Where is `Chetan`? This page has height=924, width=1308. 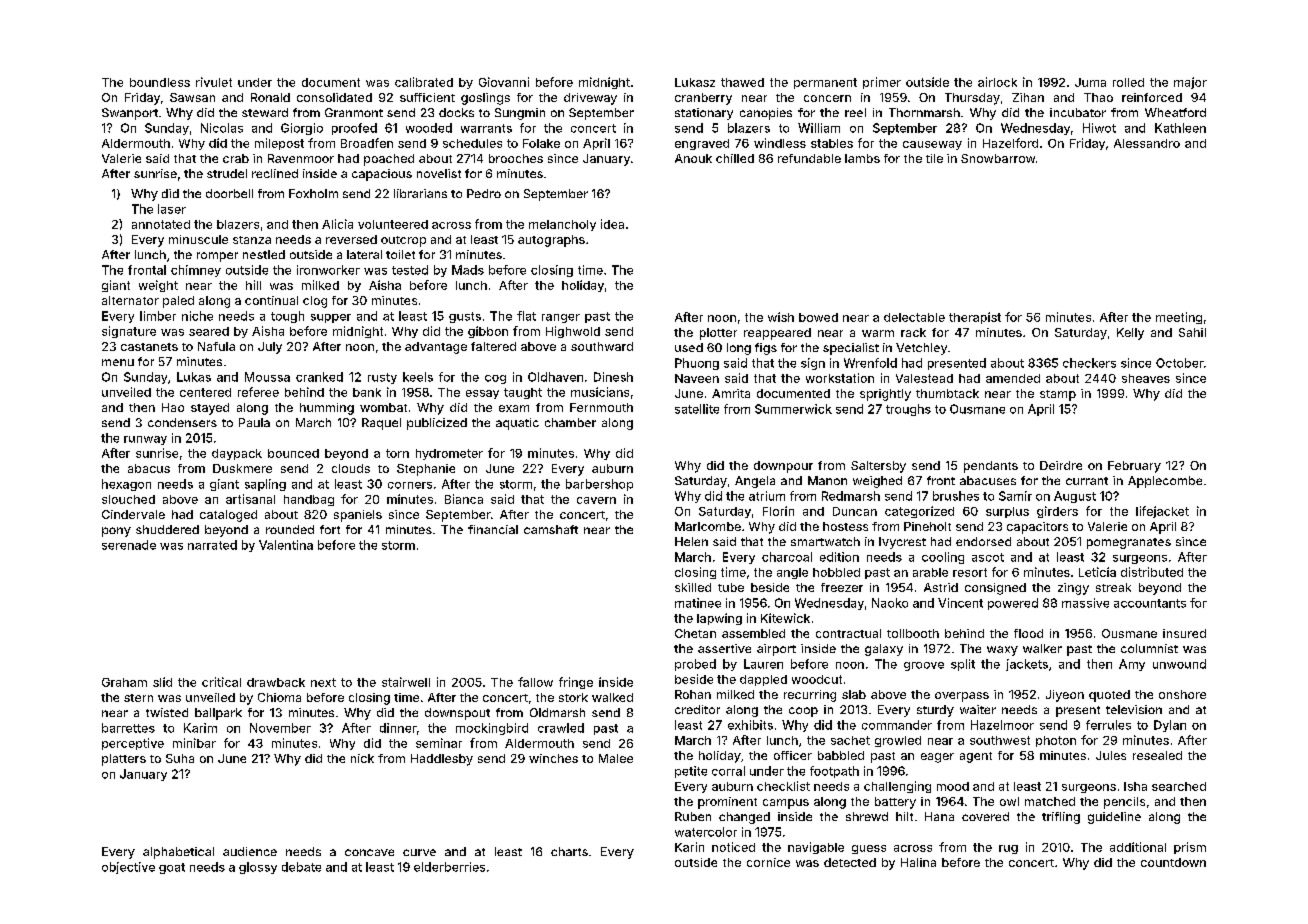
Chetan is located at coordinates (695, 633).
